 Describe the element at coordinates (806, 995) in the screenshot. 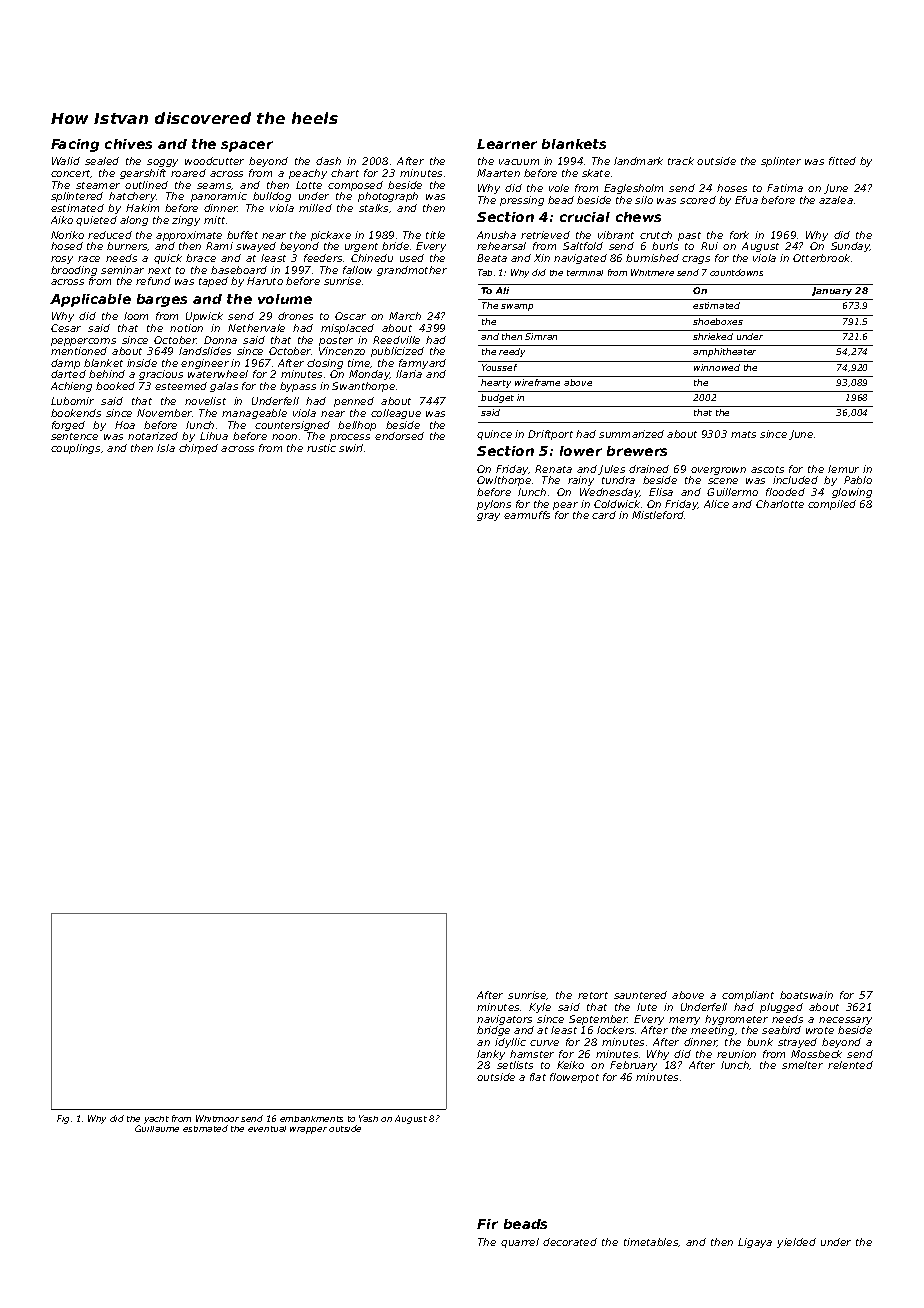

I see `boatswain` at that location.
